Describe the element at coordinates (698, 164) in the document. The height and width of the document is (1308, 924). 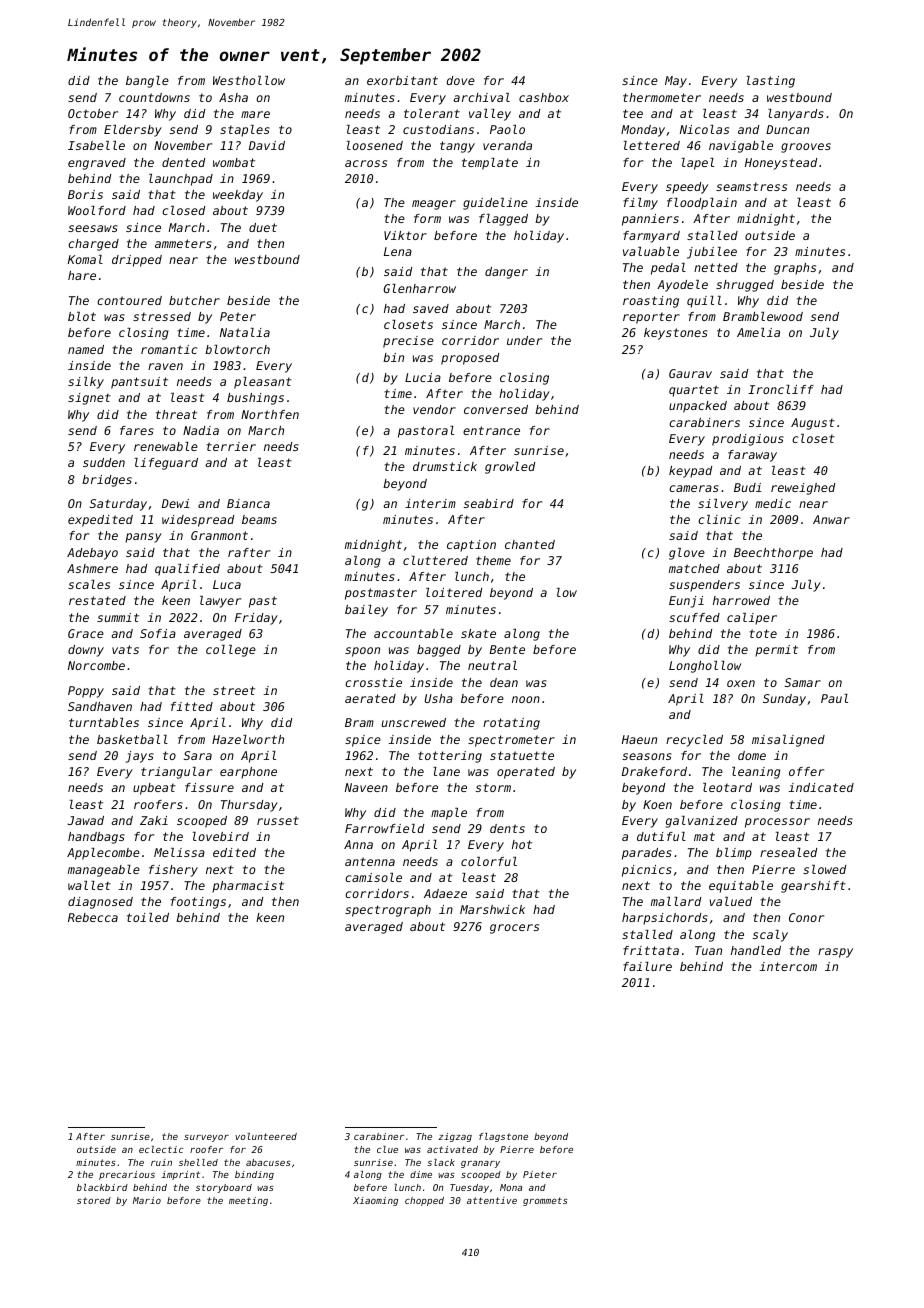
I see `lapel` at that location.
